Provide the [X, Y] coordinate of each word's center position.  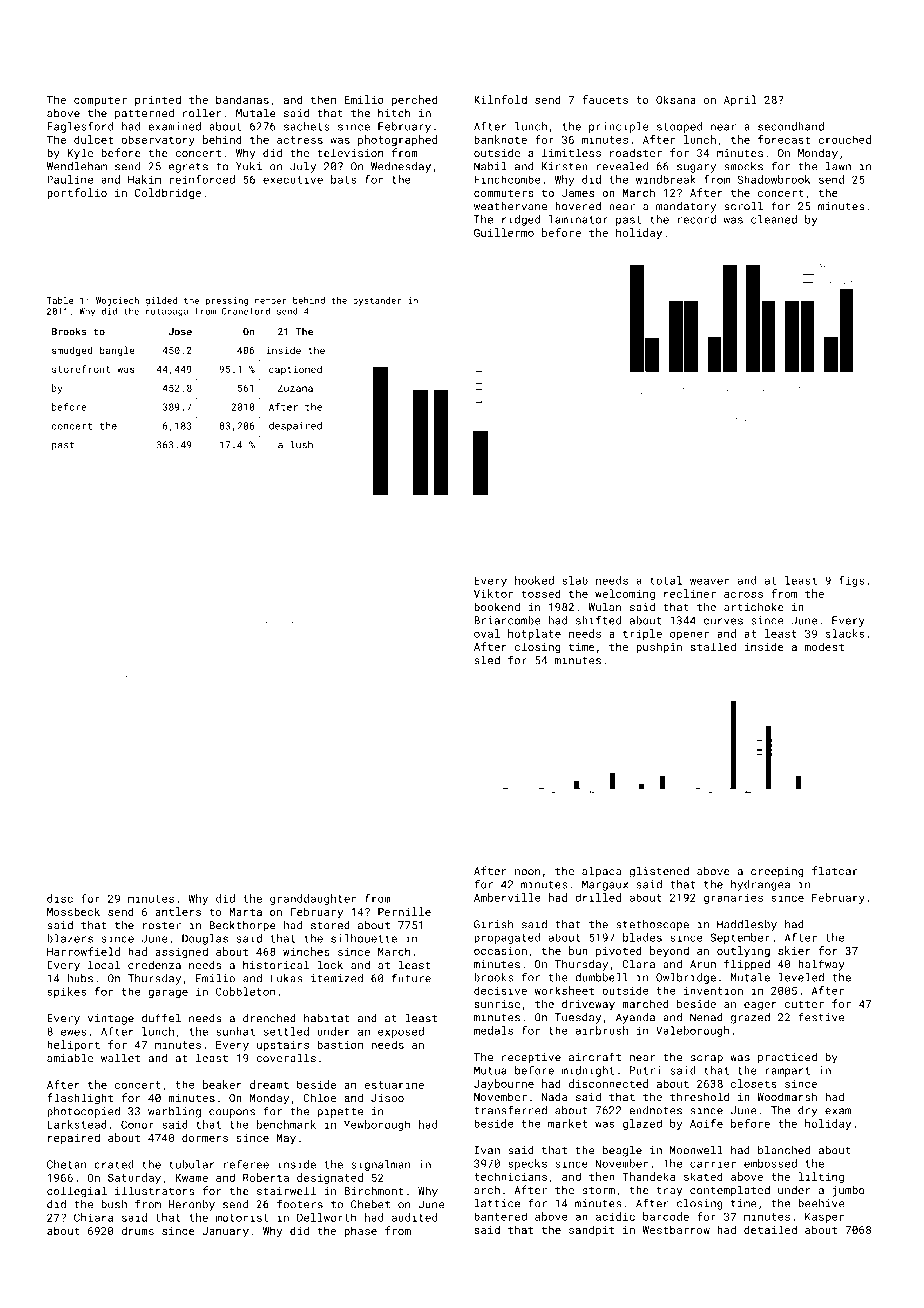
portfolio [77, 193]
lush [301, 445]
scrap [707, 1059]
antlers [178, 911]
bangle [117, 351]
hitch [394, 113]
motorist [242, 1217]
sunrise [497, 1004]
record [697, 219]
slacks [845, 633]
